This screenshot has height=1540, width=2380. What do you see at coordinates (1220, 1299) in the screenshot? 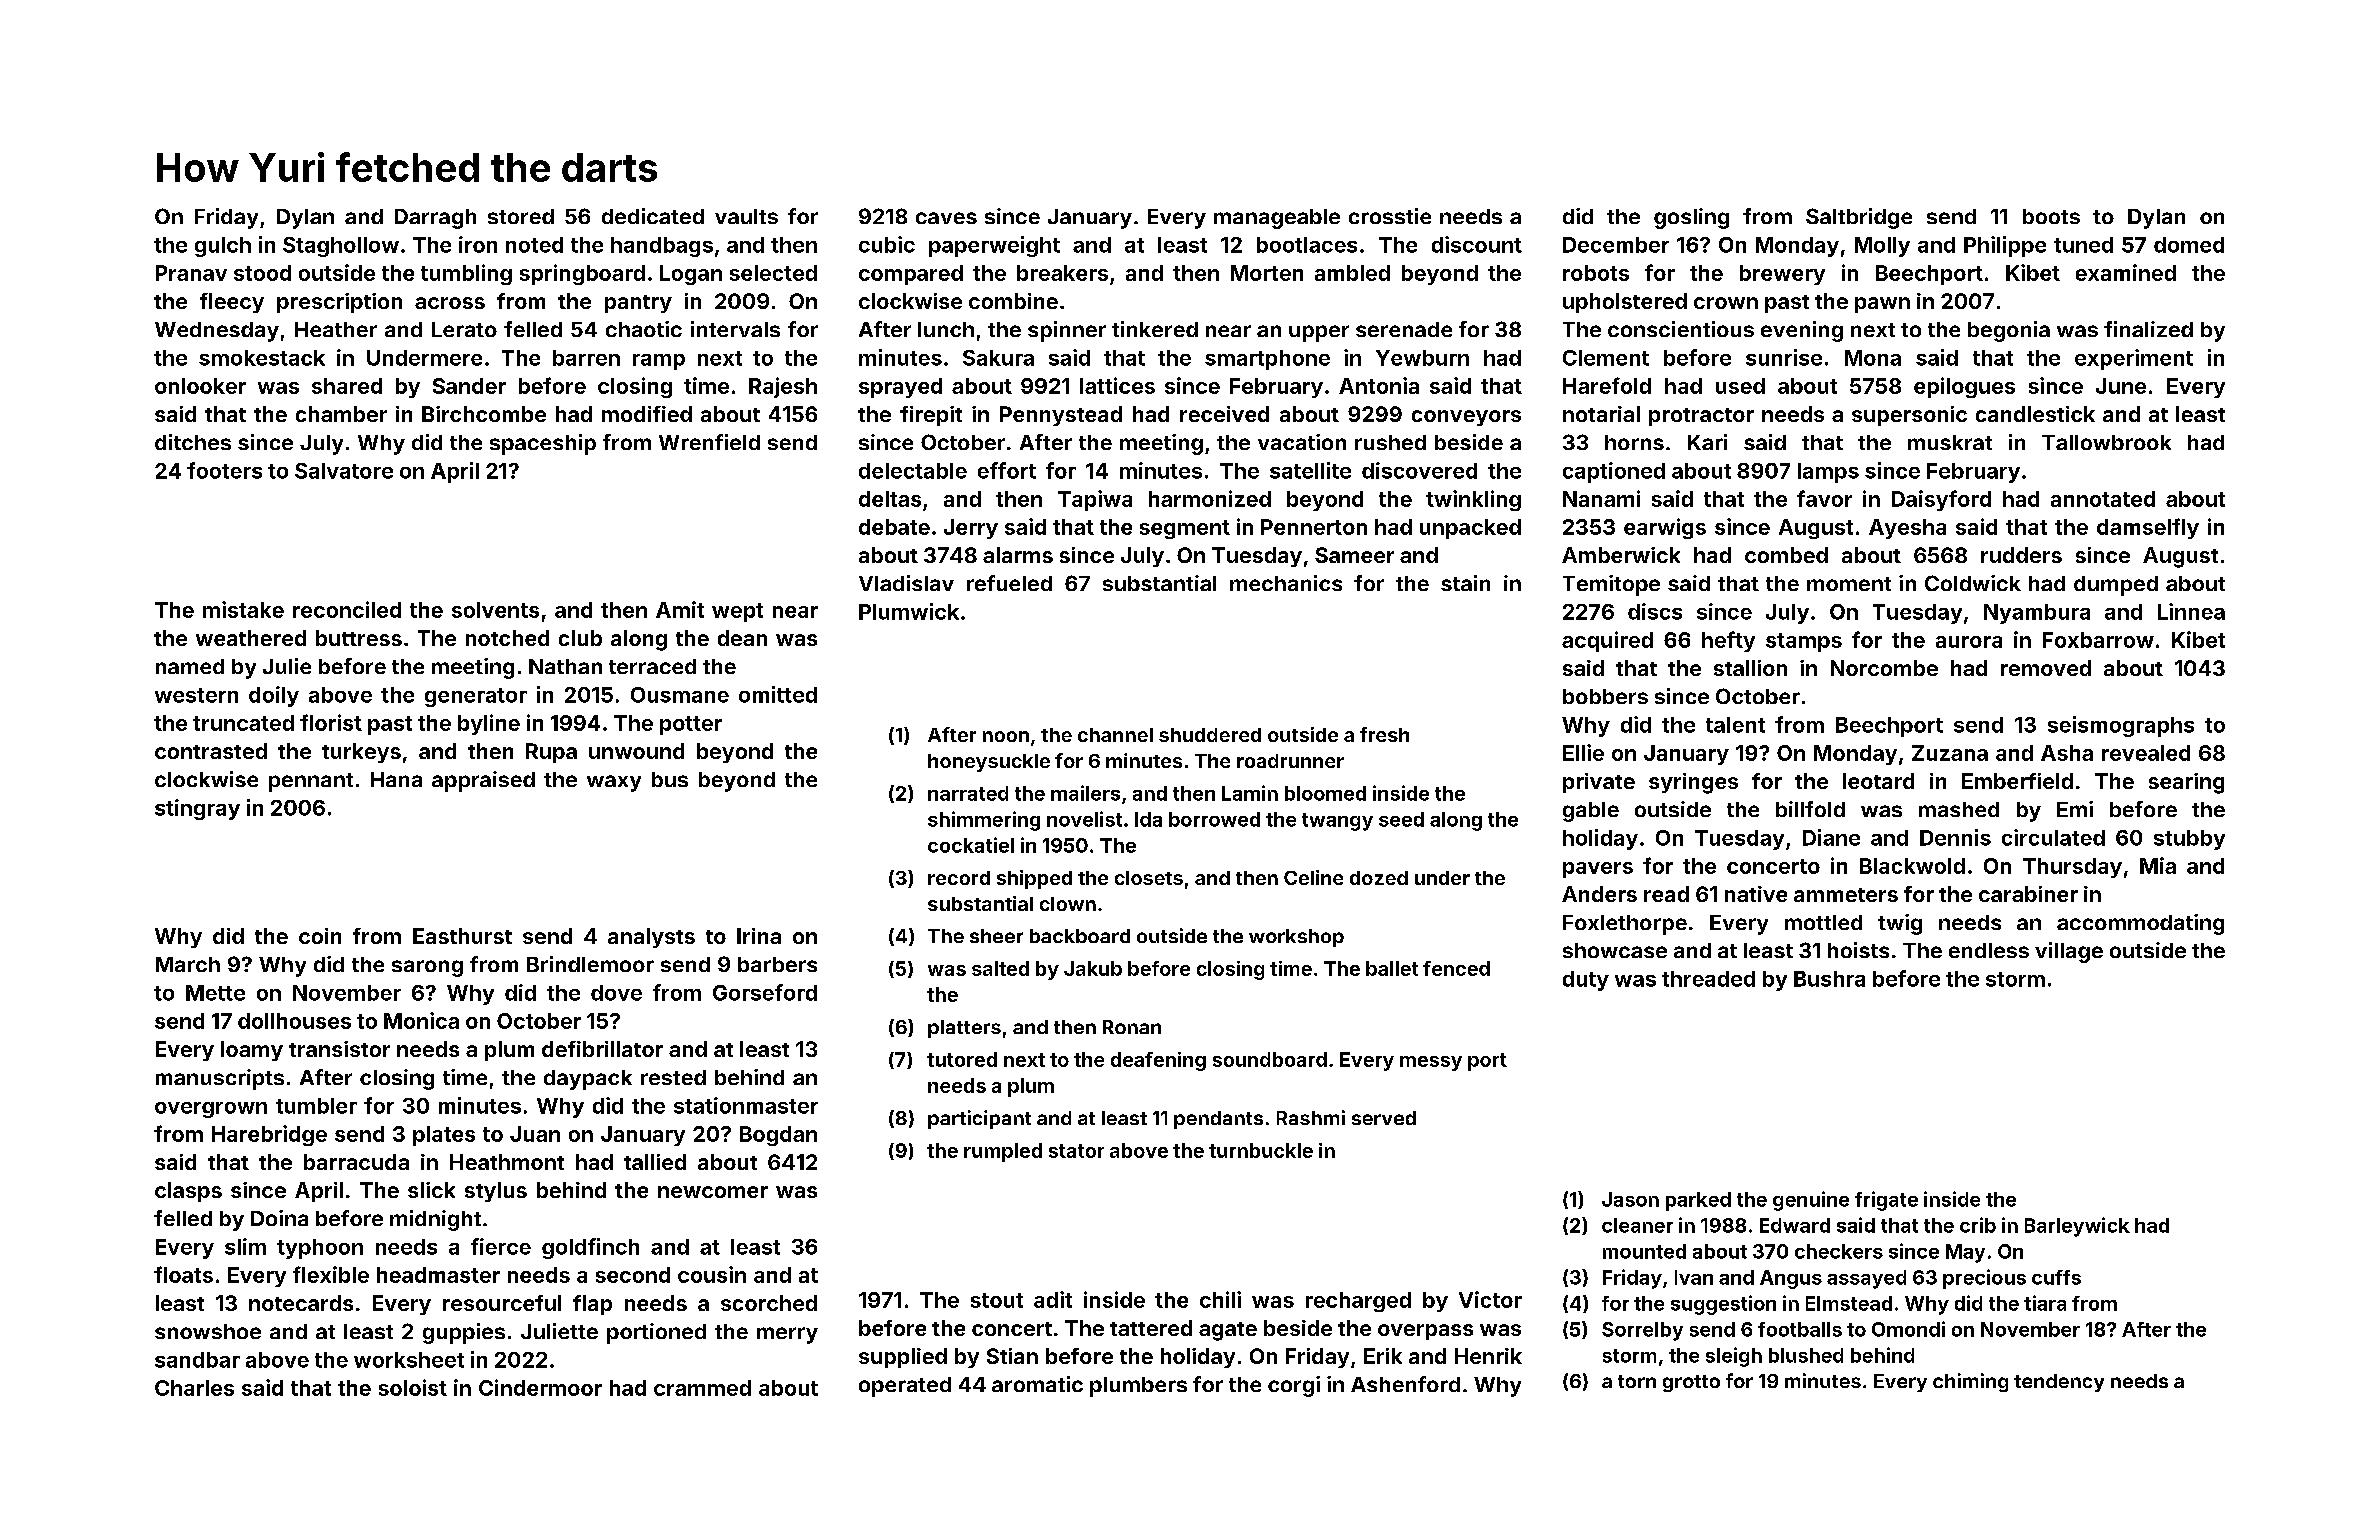
I see `chili` at bounding box center [1220, 1299].
